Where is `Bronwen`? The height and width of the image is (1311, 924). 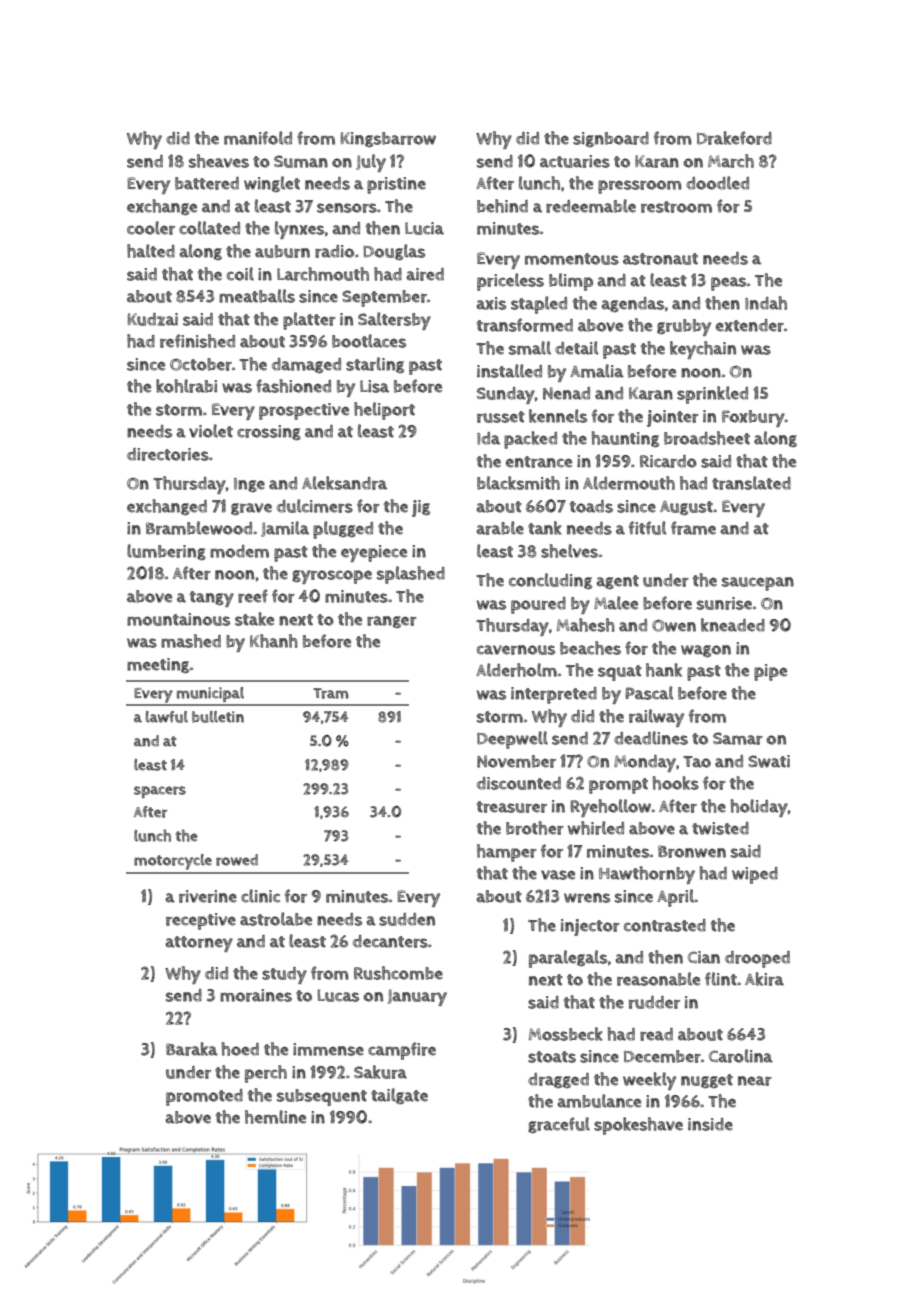
Bronwen is located at coordinates (692, 851).
